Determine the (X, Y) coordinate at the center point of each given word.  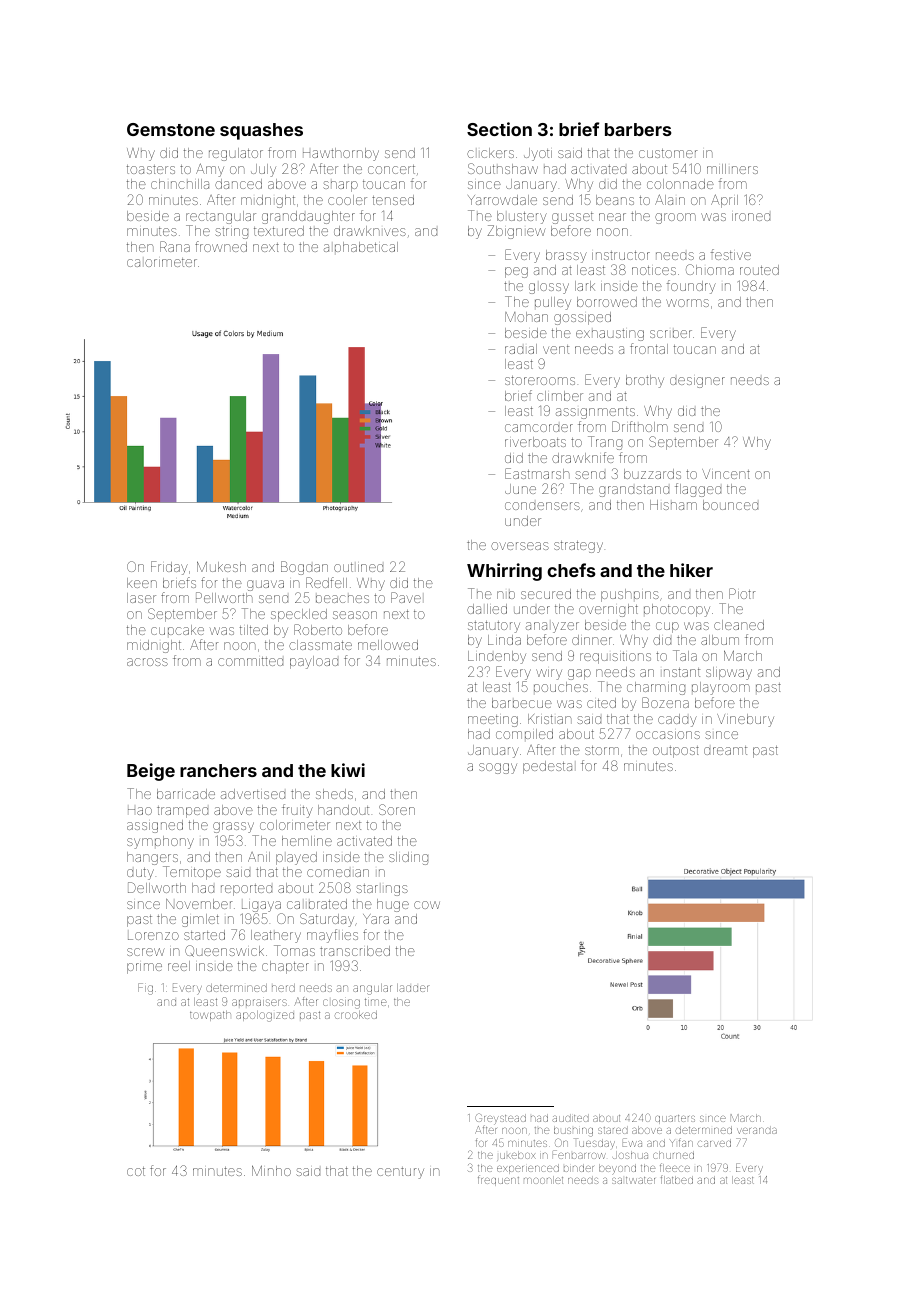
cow (427, 905)
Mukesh (221, 566)
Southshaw (503, 168)
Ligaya (261, 906)
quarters (675, 1119)
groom (675, 218)
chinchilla (180, 184)
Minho (271, 1170)
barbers (638, 129)
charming (656, 688)
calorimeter (162, 262)
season (355, 615)
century (400, 1173)
